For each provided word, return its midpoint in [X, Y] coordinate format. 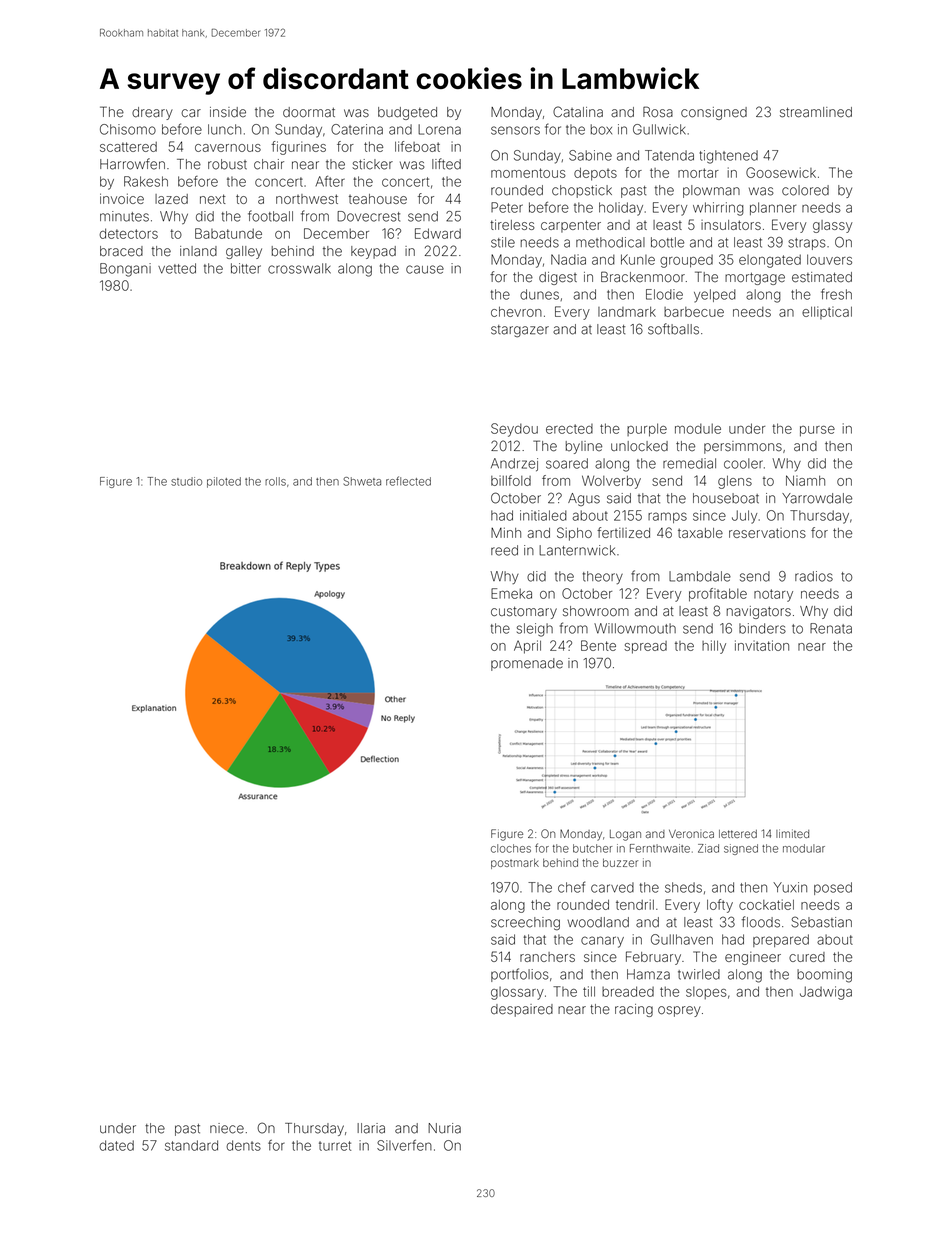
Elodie [664, 294]
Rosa [658, 112]
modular [804, 848]
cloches [511, 848]
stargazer [520, 331]
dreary [152, 113]
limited [792, 833]
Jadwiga [826, 993]
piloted [224, 482]
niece [227, 1128]
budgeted [407, 113]
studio [186, 481]
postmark [515, 863]
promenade [527, 664]
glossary [517, 993]
